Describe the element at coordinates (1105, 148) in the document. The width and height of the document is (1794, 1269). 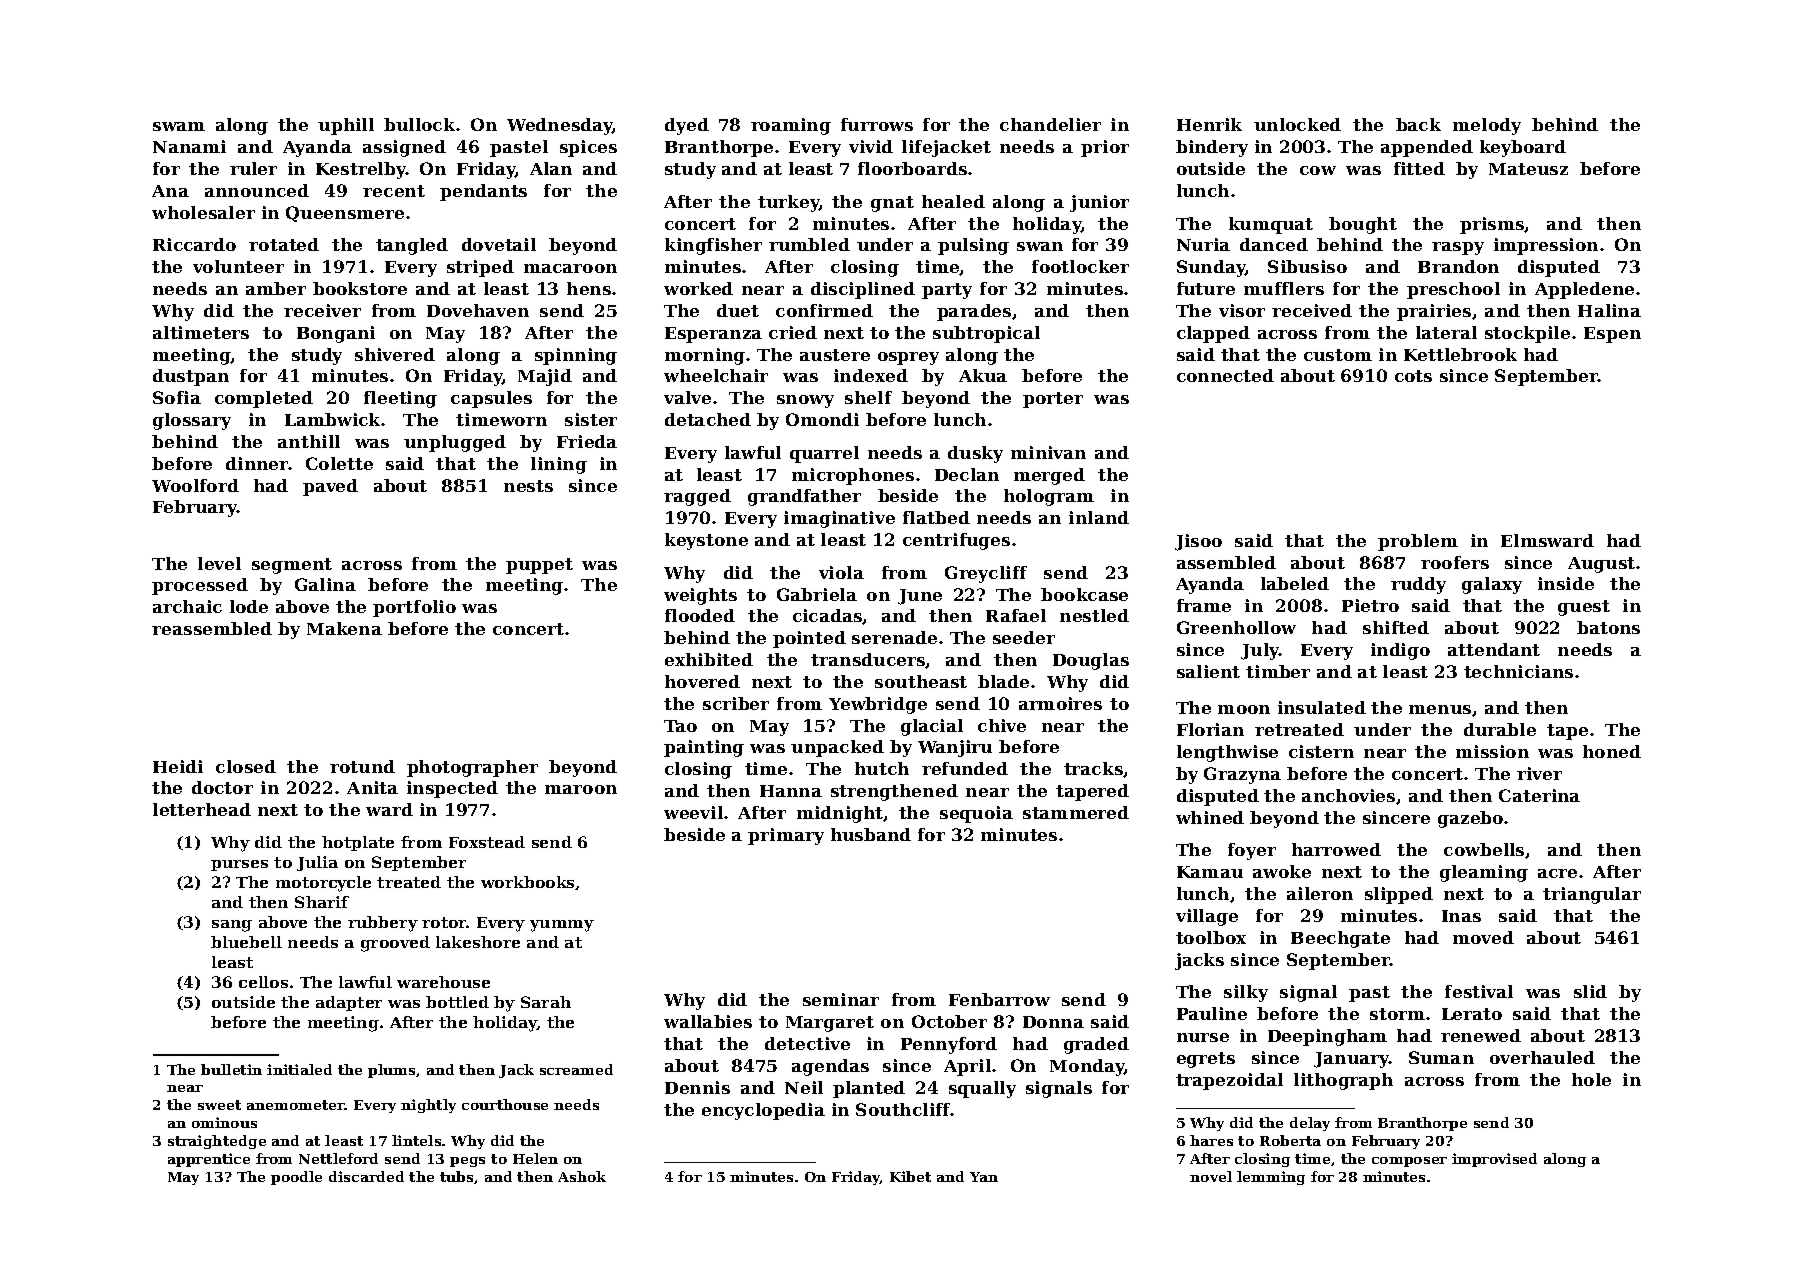
I see `prior` at that location.
